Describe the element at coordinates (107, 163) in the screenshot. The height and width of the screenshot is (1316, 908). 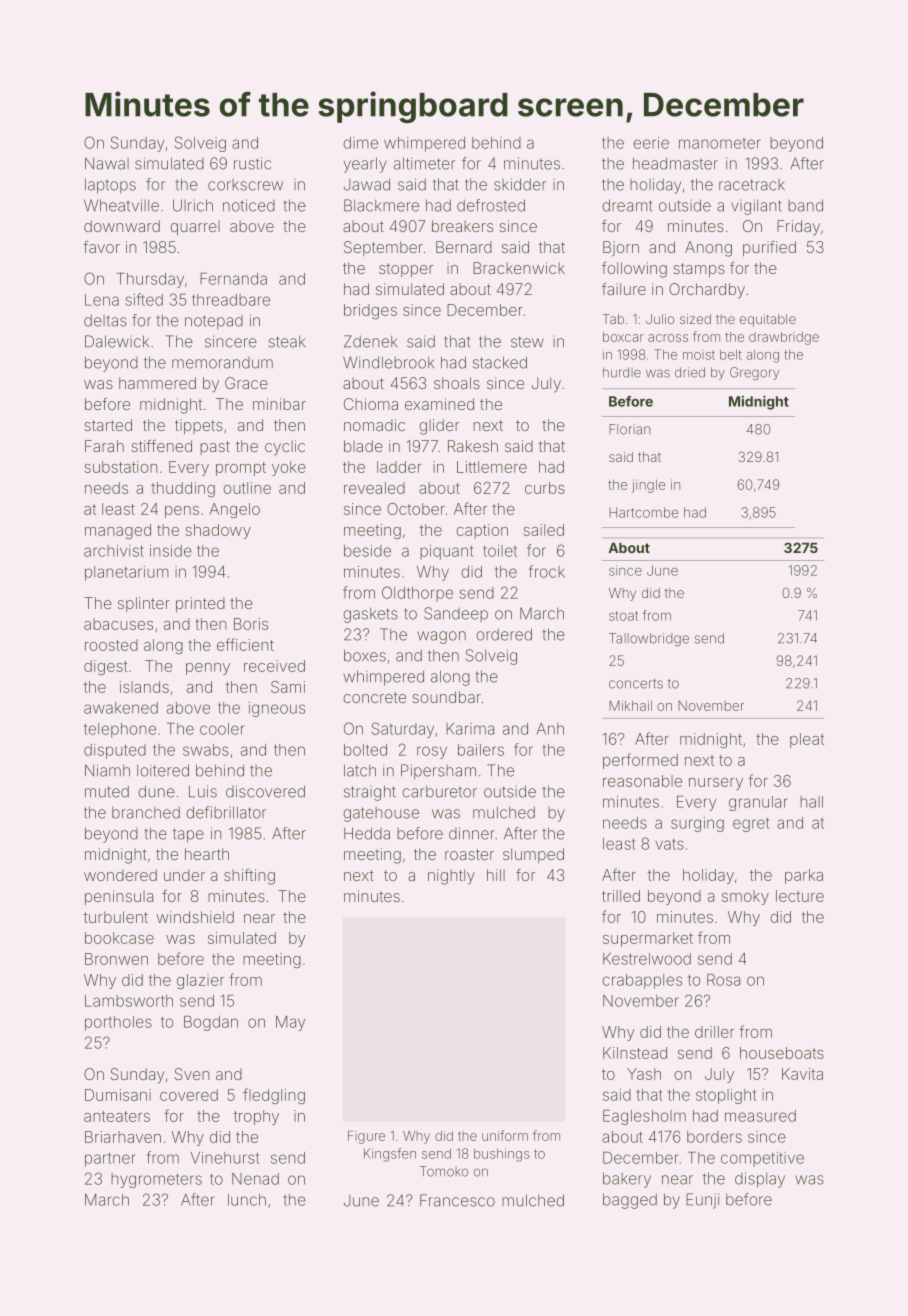
I see `Nawal` at that location.
